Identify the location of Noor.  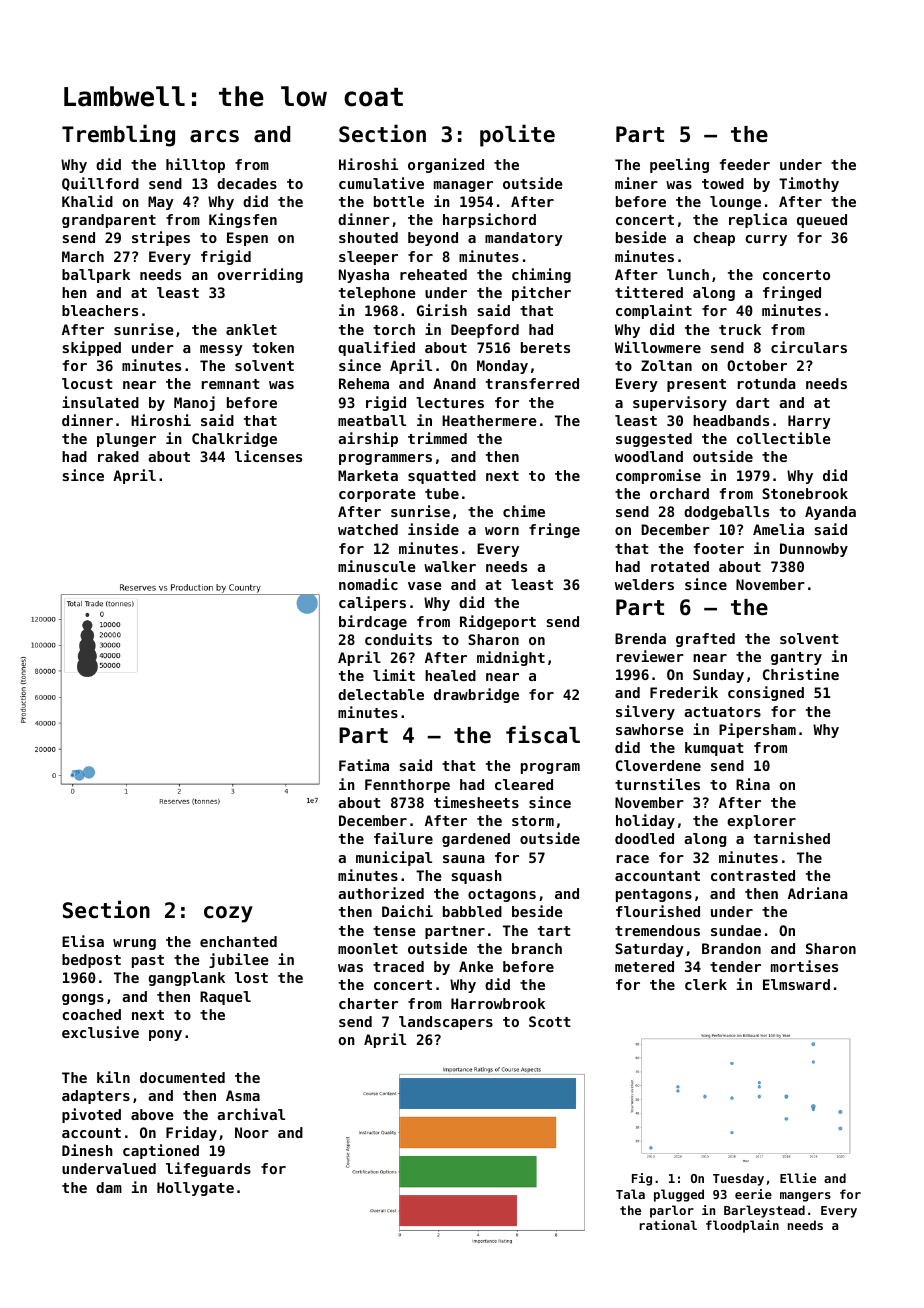
(252, 1132).
